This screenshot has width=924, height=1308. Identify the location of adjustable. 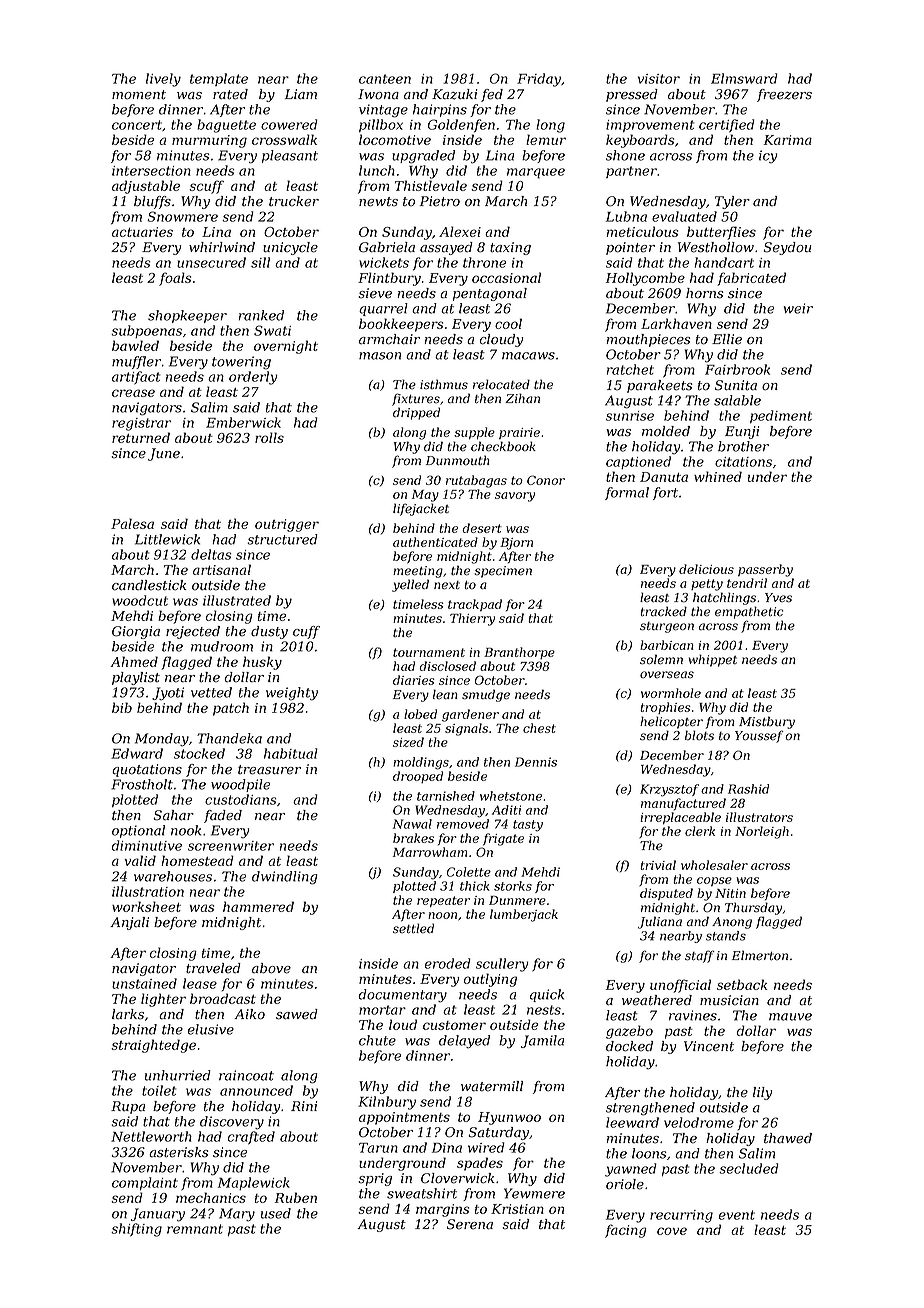
(146, 187).
